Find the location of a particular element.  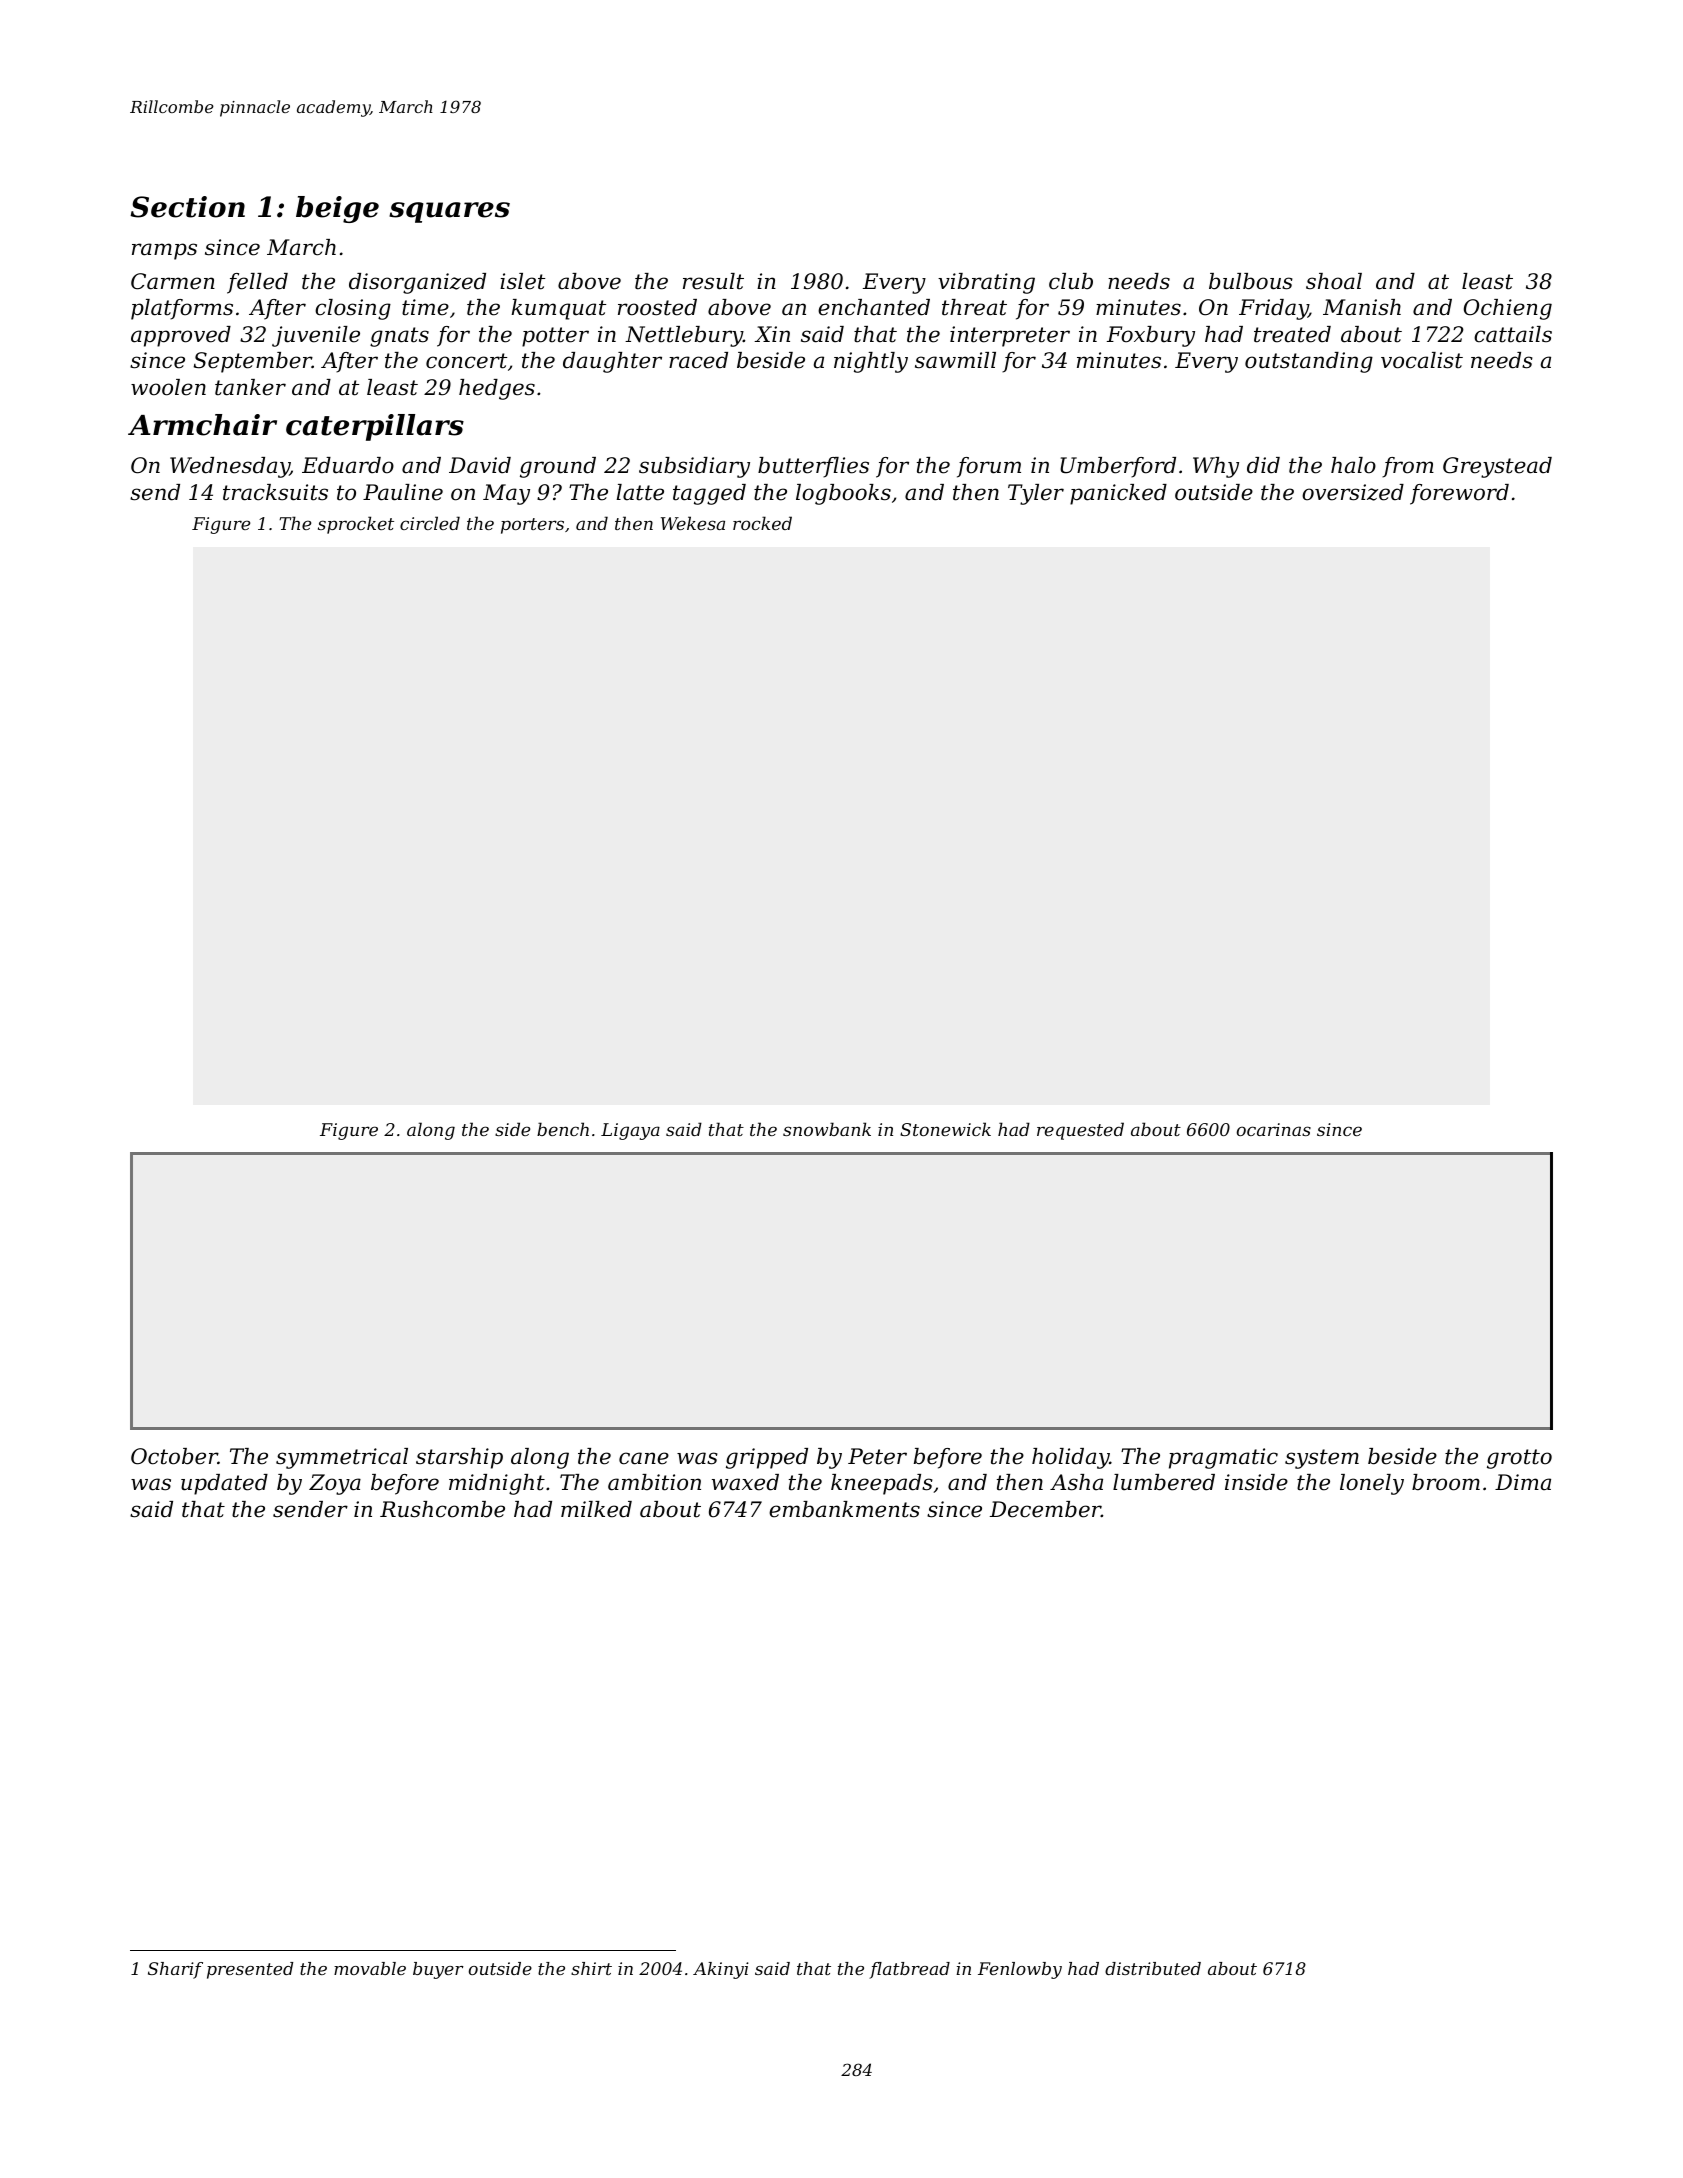

snowbank is located at coordinates (827, 1129).
